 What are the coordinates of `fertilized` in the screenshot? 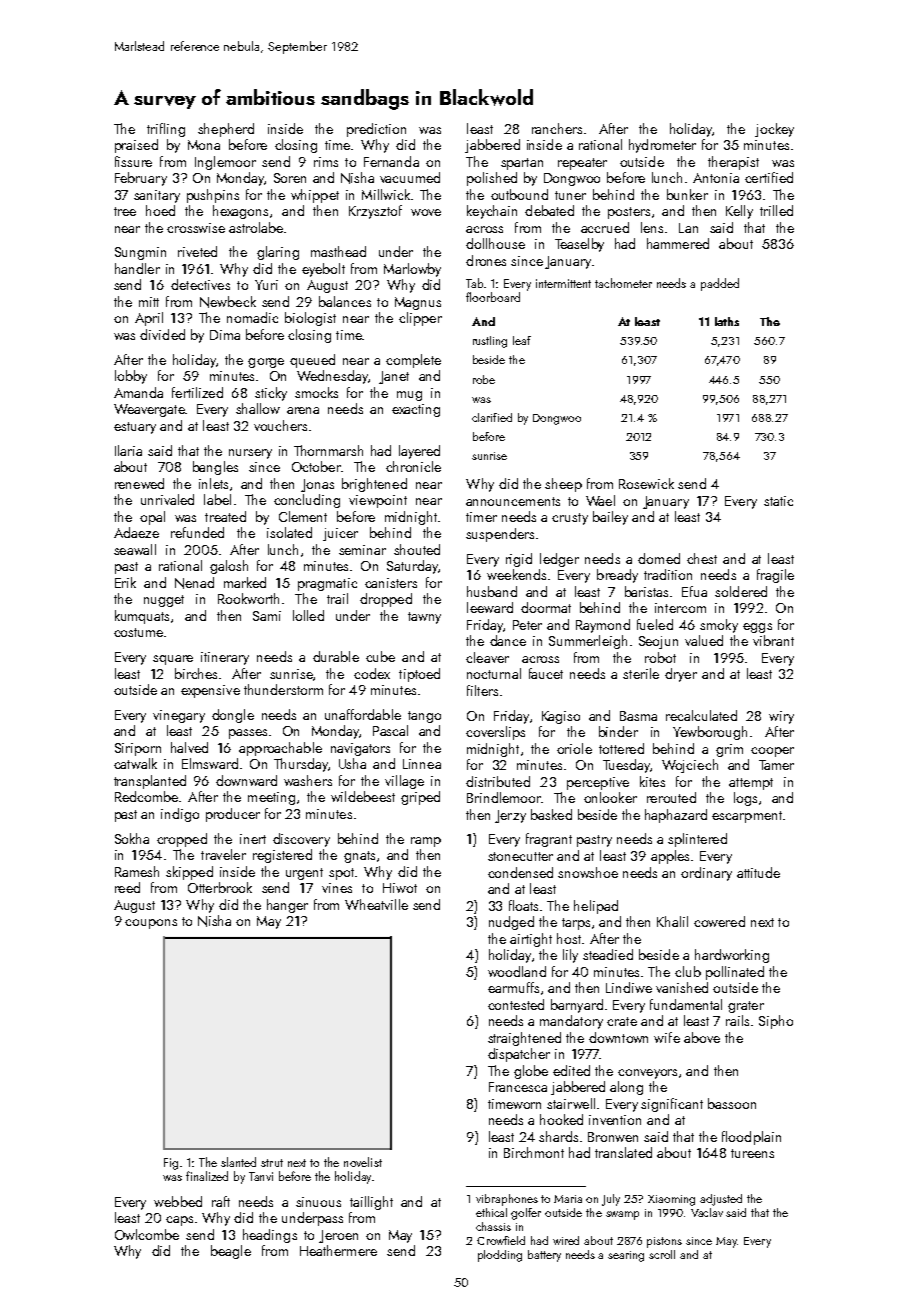 It's located at (197, 392).
